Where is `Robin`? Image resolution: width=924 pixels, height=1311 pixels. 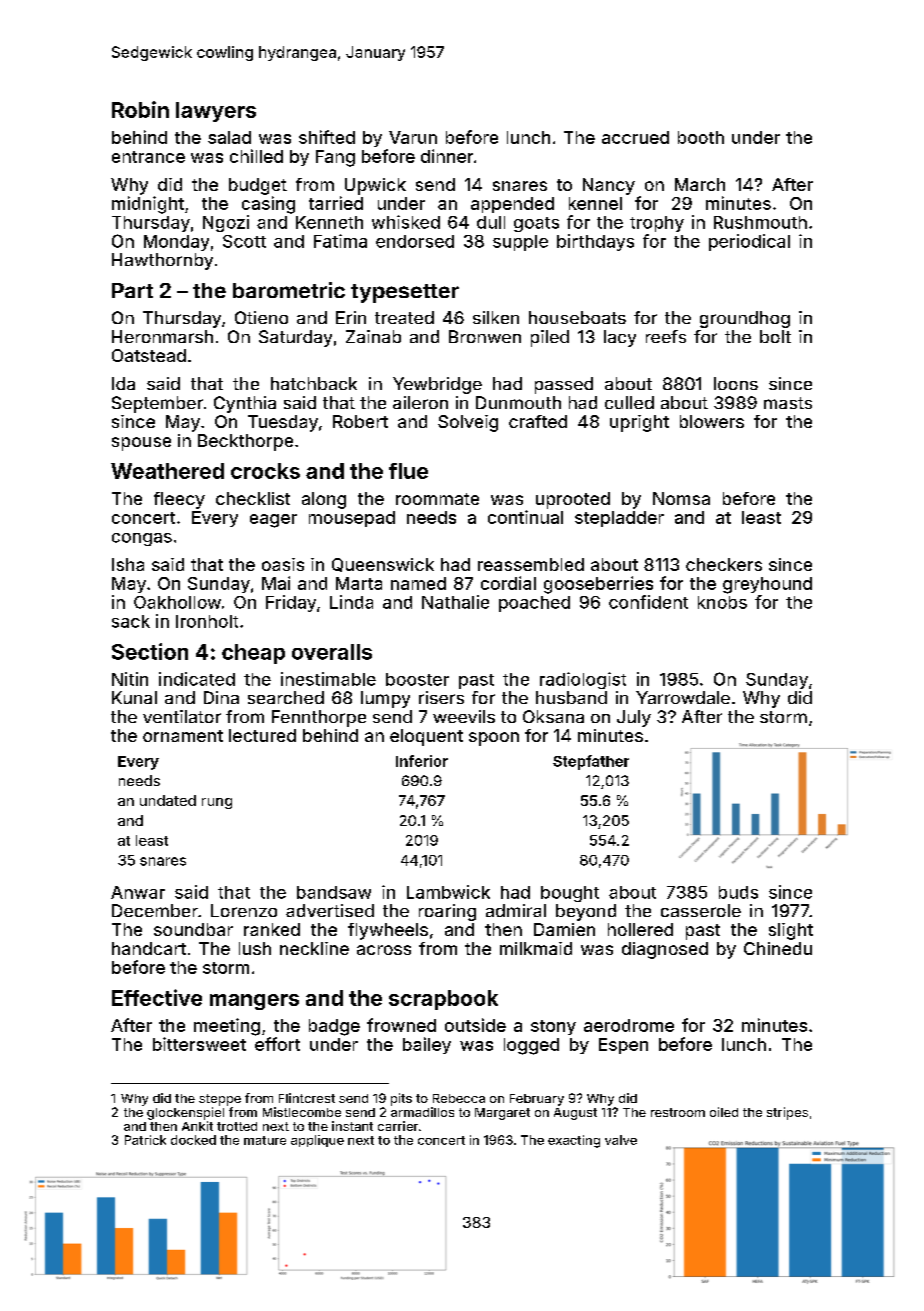
Robin is located at coordinates (140, 109).
